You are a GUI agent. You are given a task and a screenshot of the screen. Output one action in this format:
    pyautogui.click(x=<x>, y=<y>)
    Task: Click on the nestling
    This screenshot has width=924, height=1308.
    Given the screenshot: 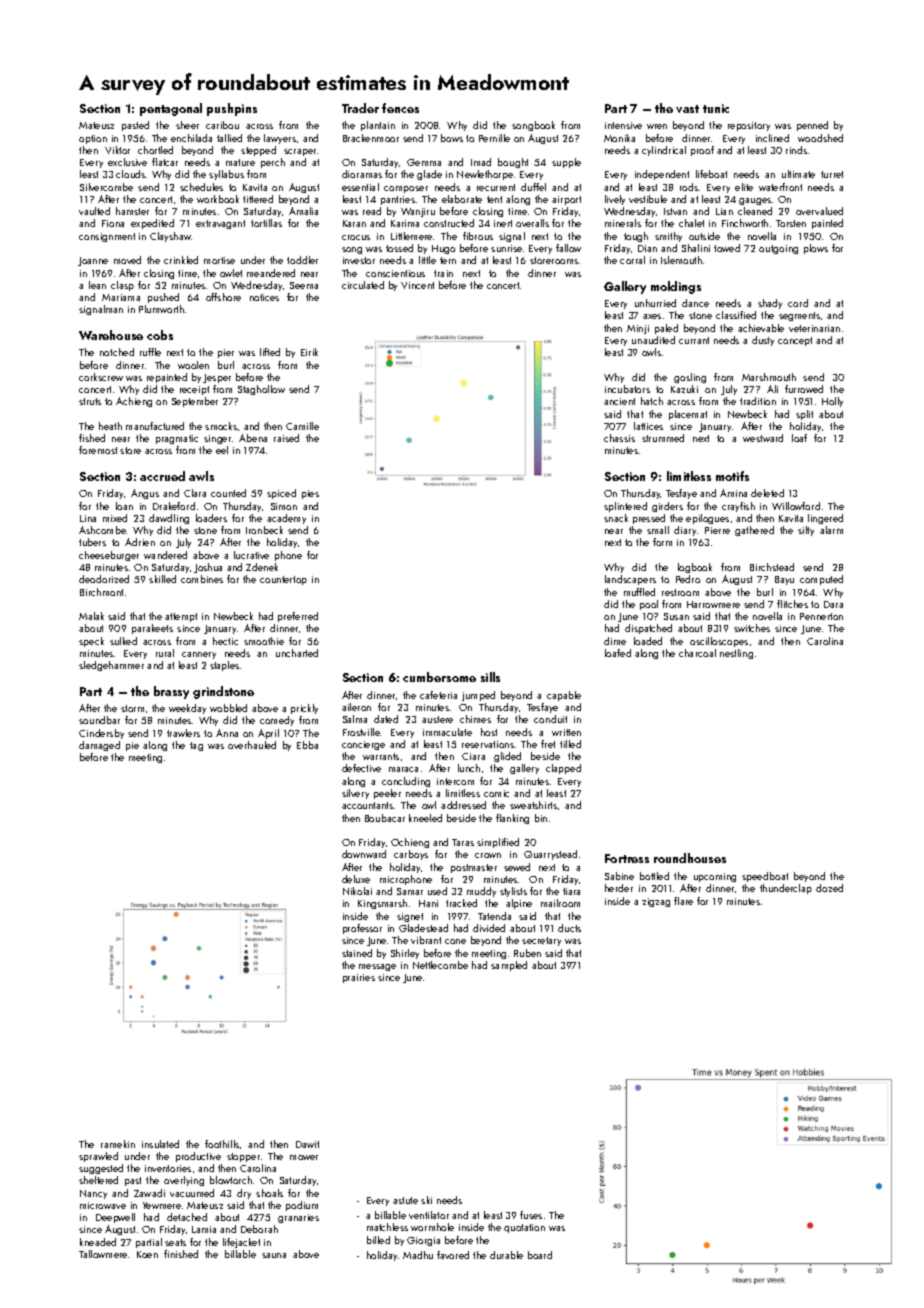 What is the action you would take?
    pyautogui.click(x=736, y=654)
